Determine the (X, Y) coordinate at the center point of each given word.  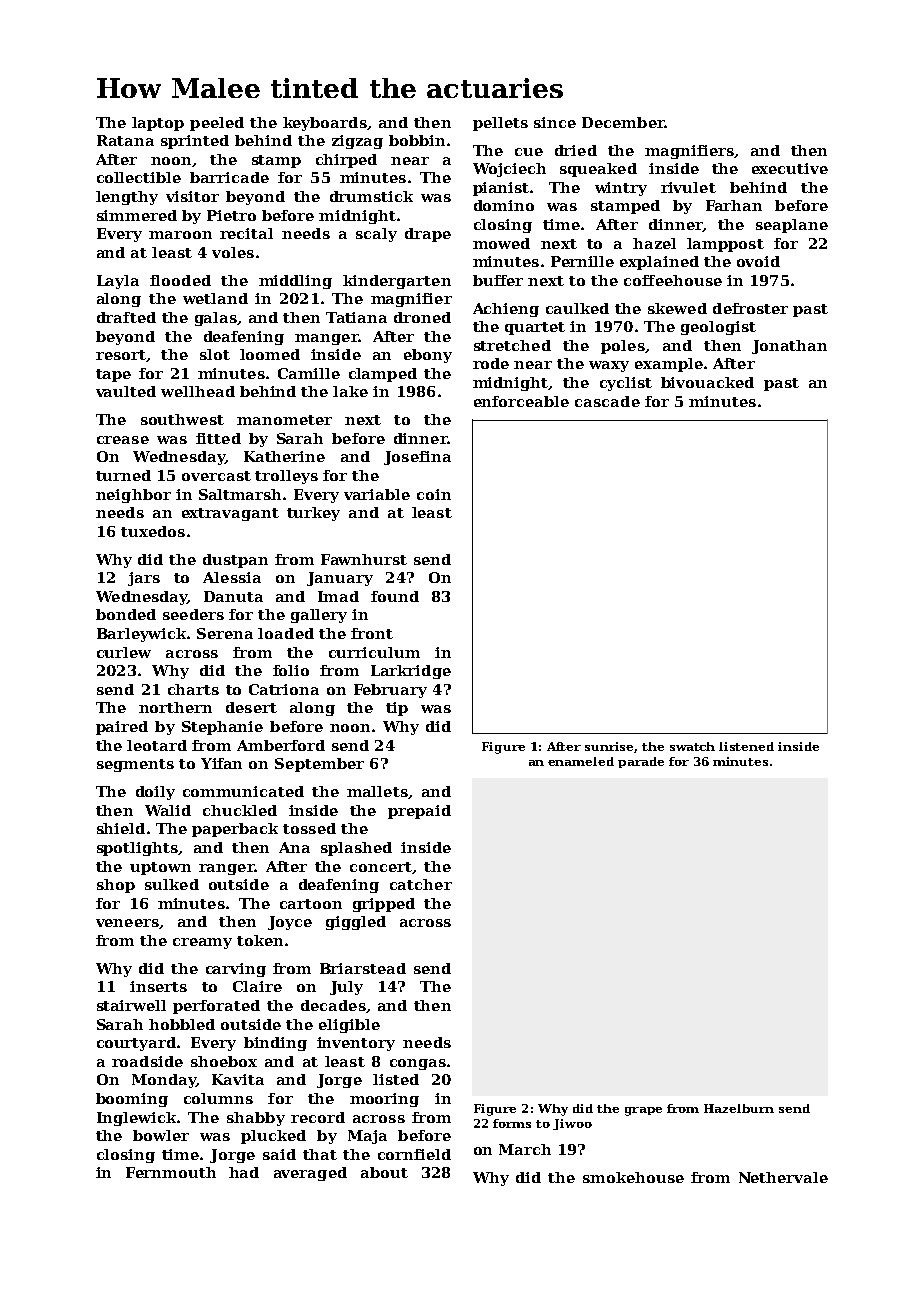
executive (790, 168)
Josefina (417, 458)
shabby (256, 1119)
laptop (158, 124)
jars (144, 579)
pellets (500, 124)
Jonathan (789, 347)
